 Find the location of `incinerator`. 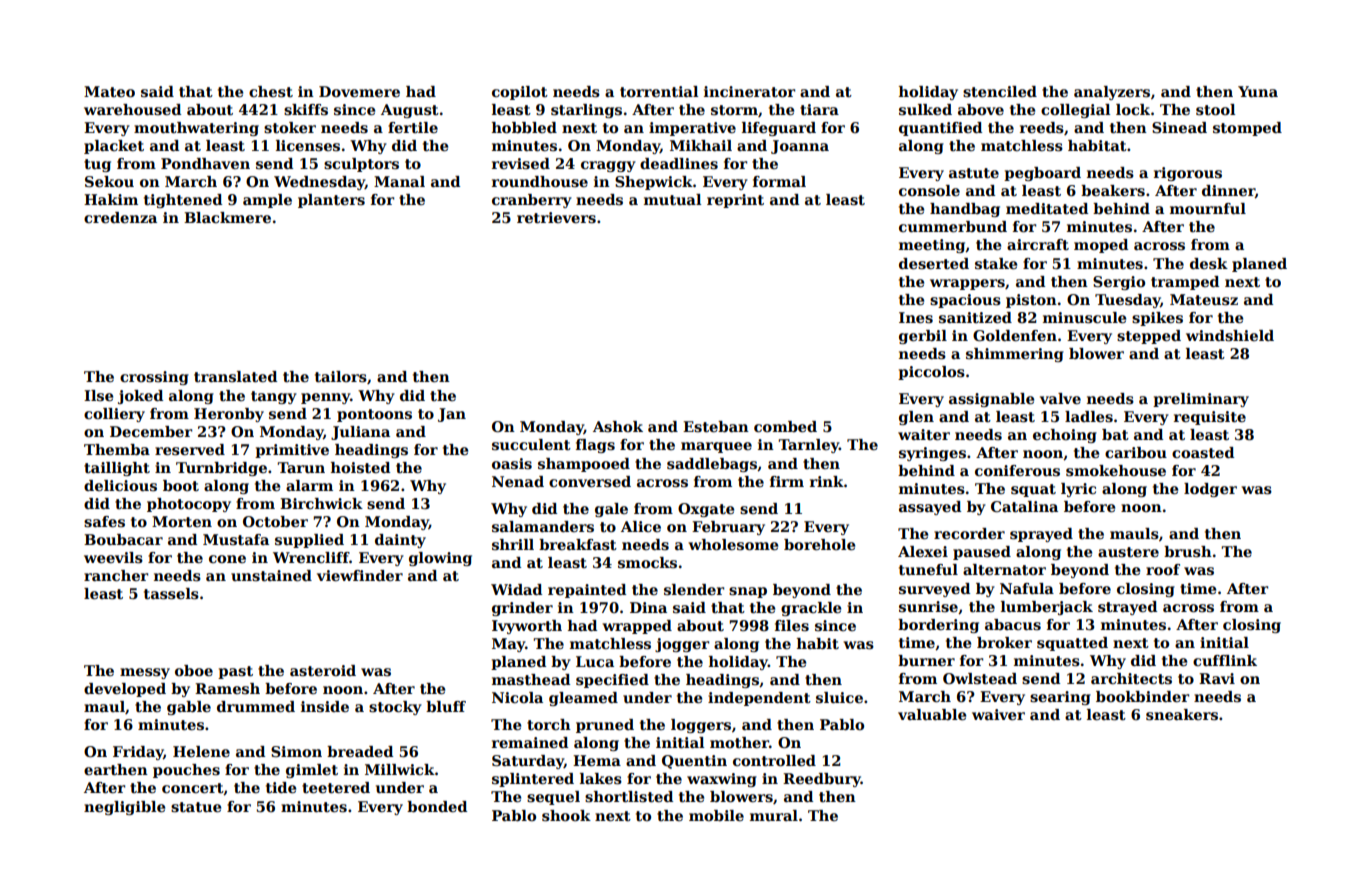

incinerator is located at coordinates (750, 91).
